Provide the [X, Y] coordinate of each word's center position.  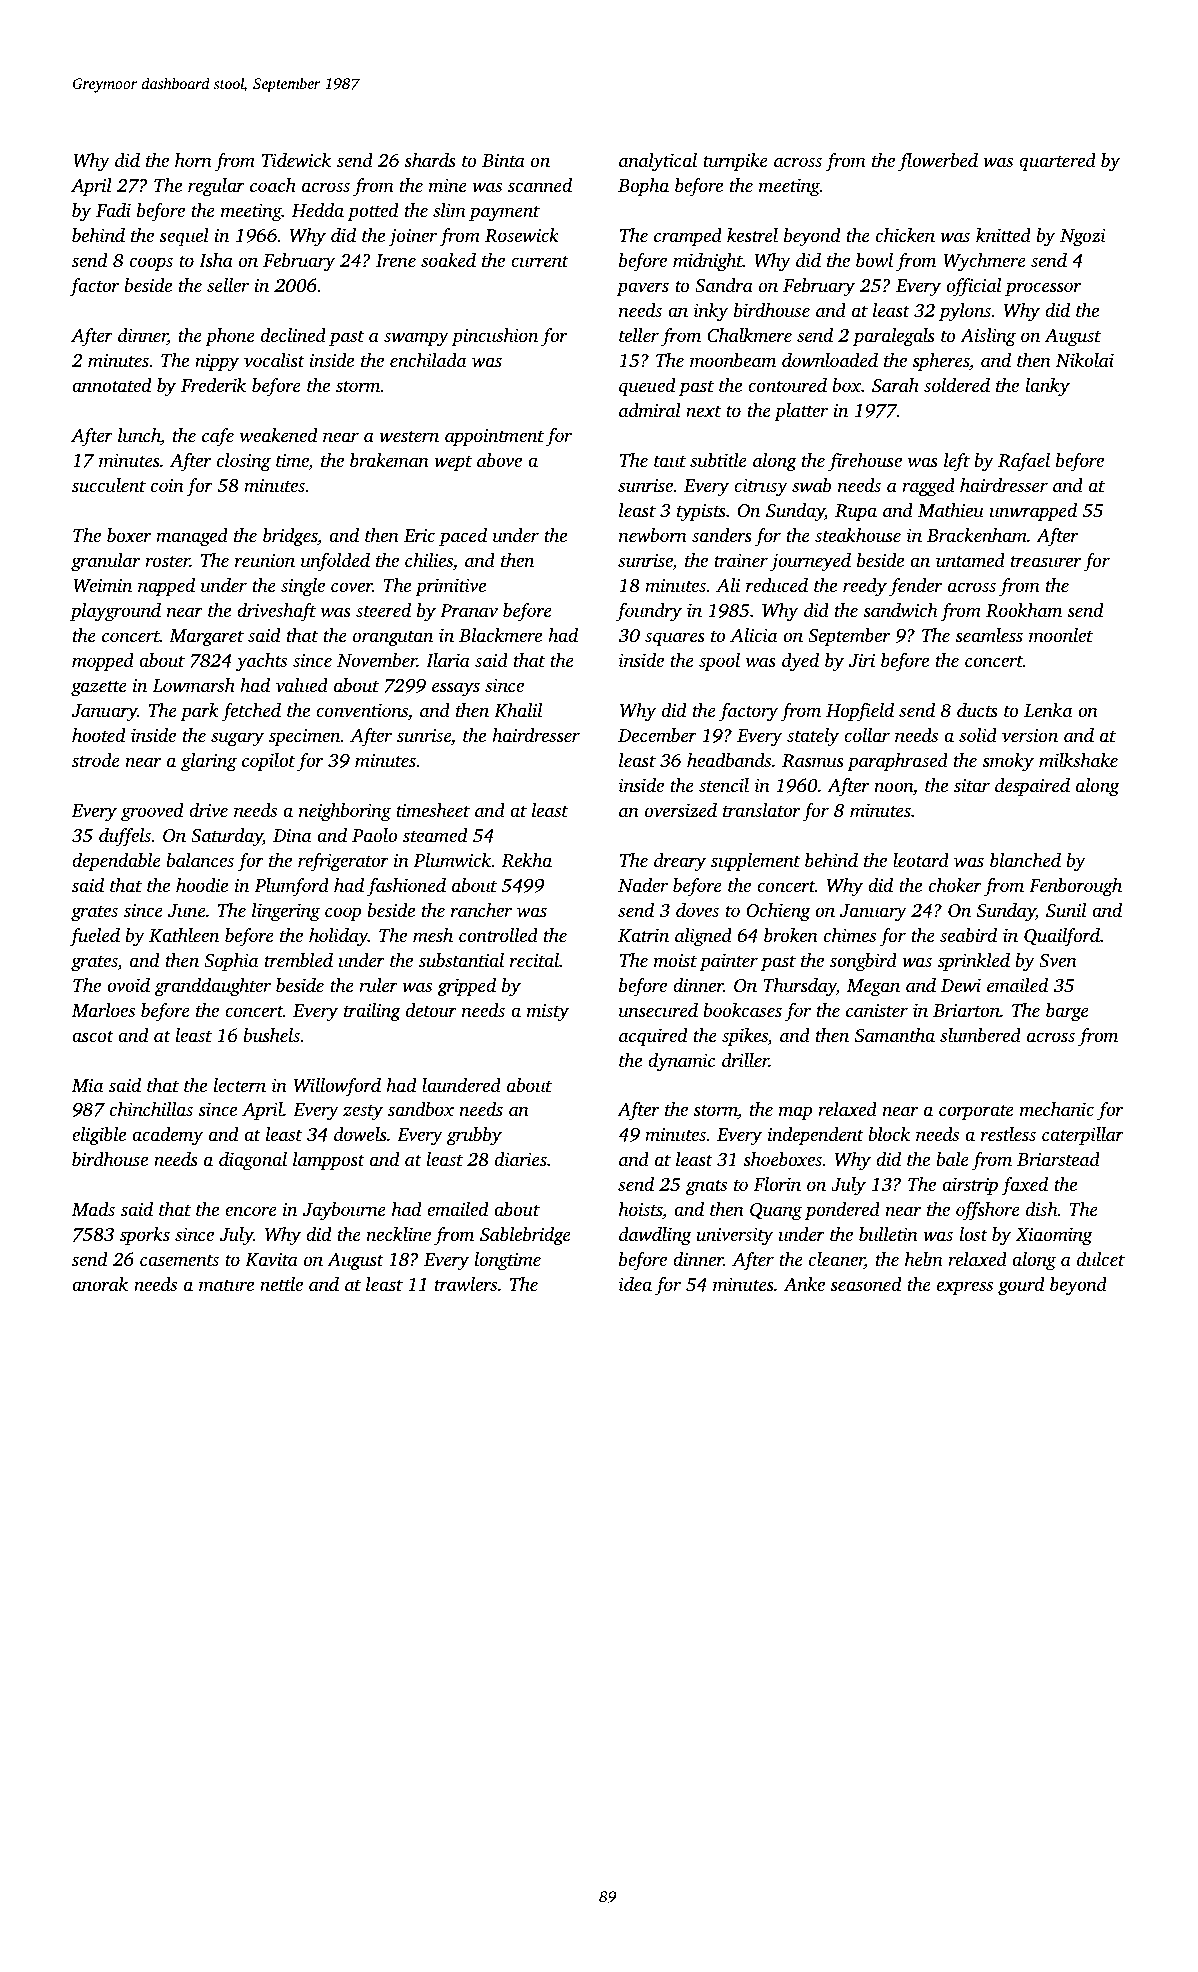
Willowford [337, 1087]
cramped [688, 237]
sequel [184, 237]
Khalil [518, 710]
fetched [251, 712]
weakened [278, 435]
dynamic [681, 1062]
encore [251, 1211]
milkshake [1078, 760]
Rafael [1024, 462]
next [703, 411]
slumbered [980, 1035]
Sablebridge [525, 1236]
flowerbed [938, 162]
